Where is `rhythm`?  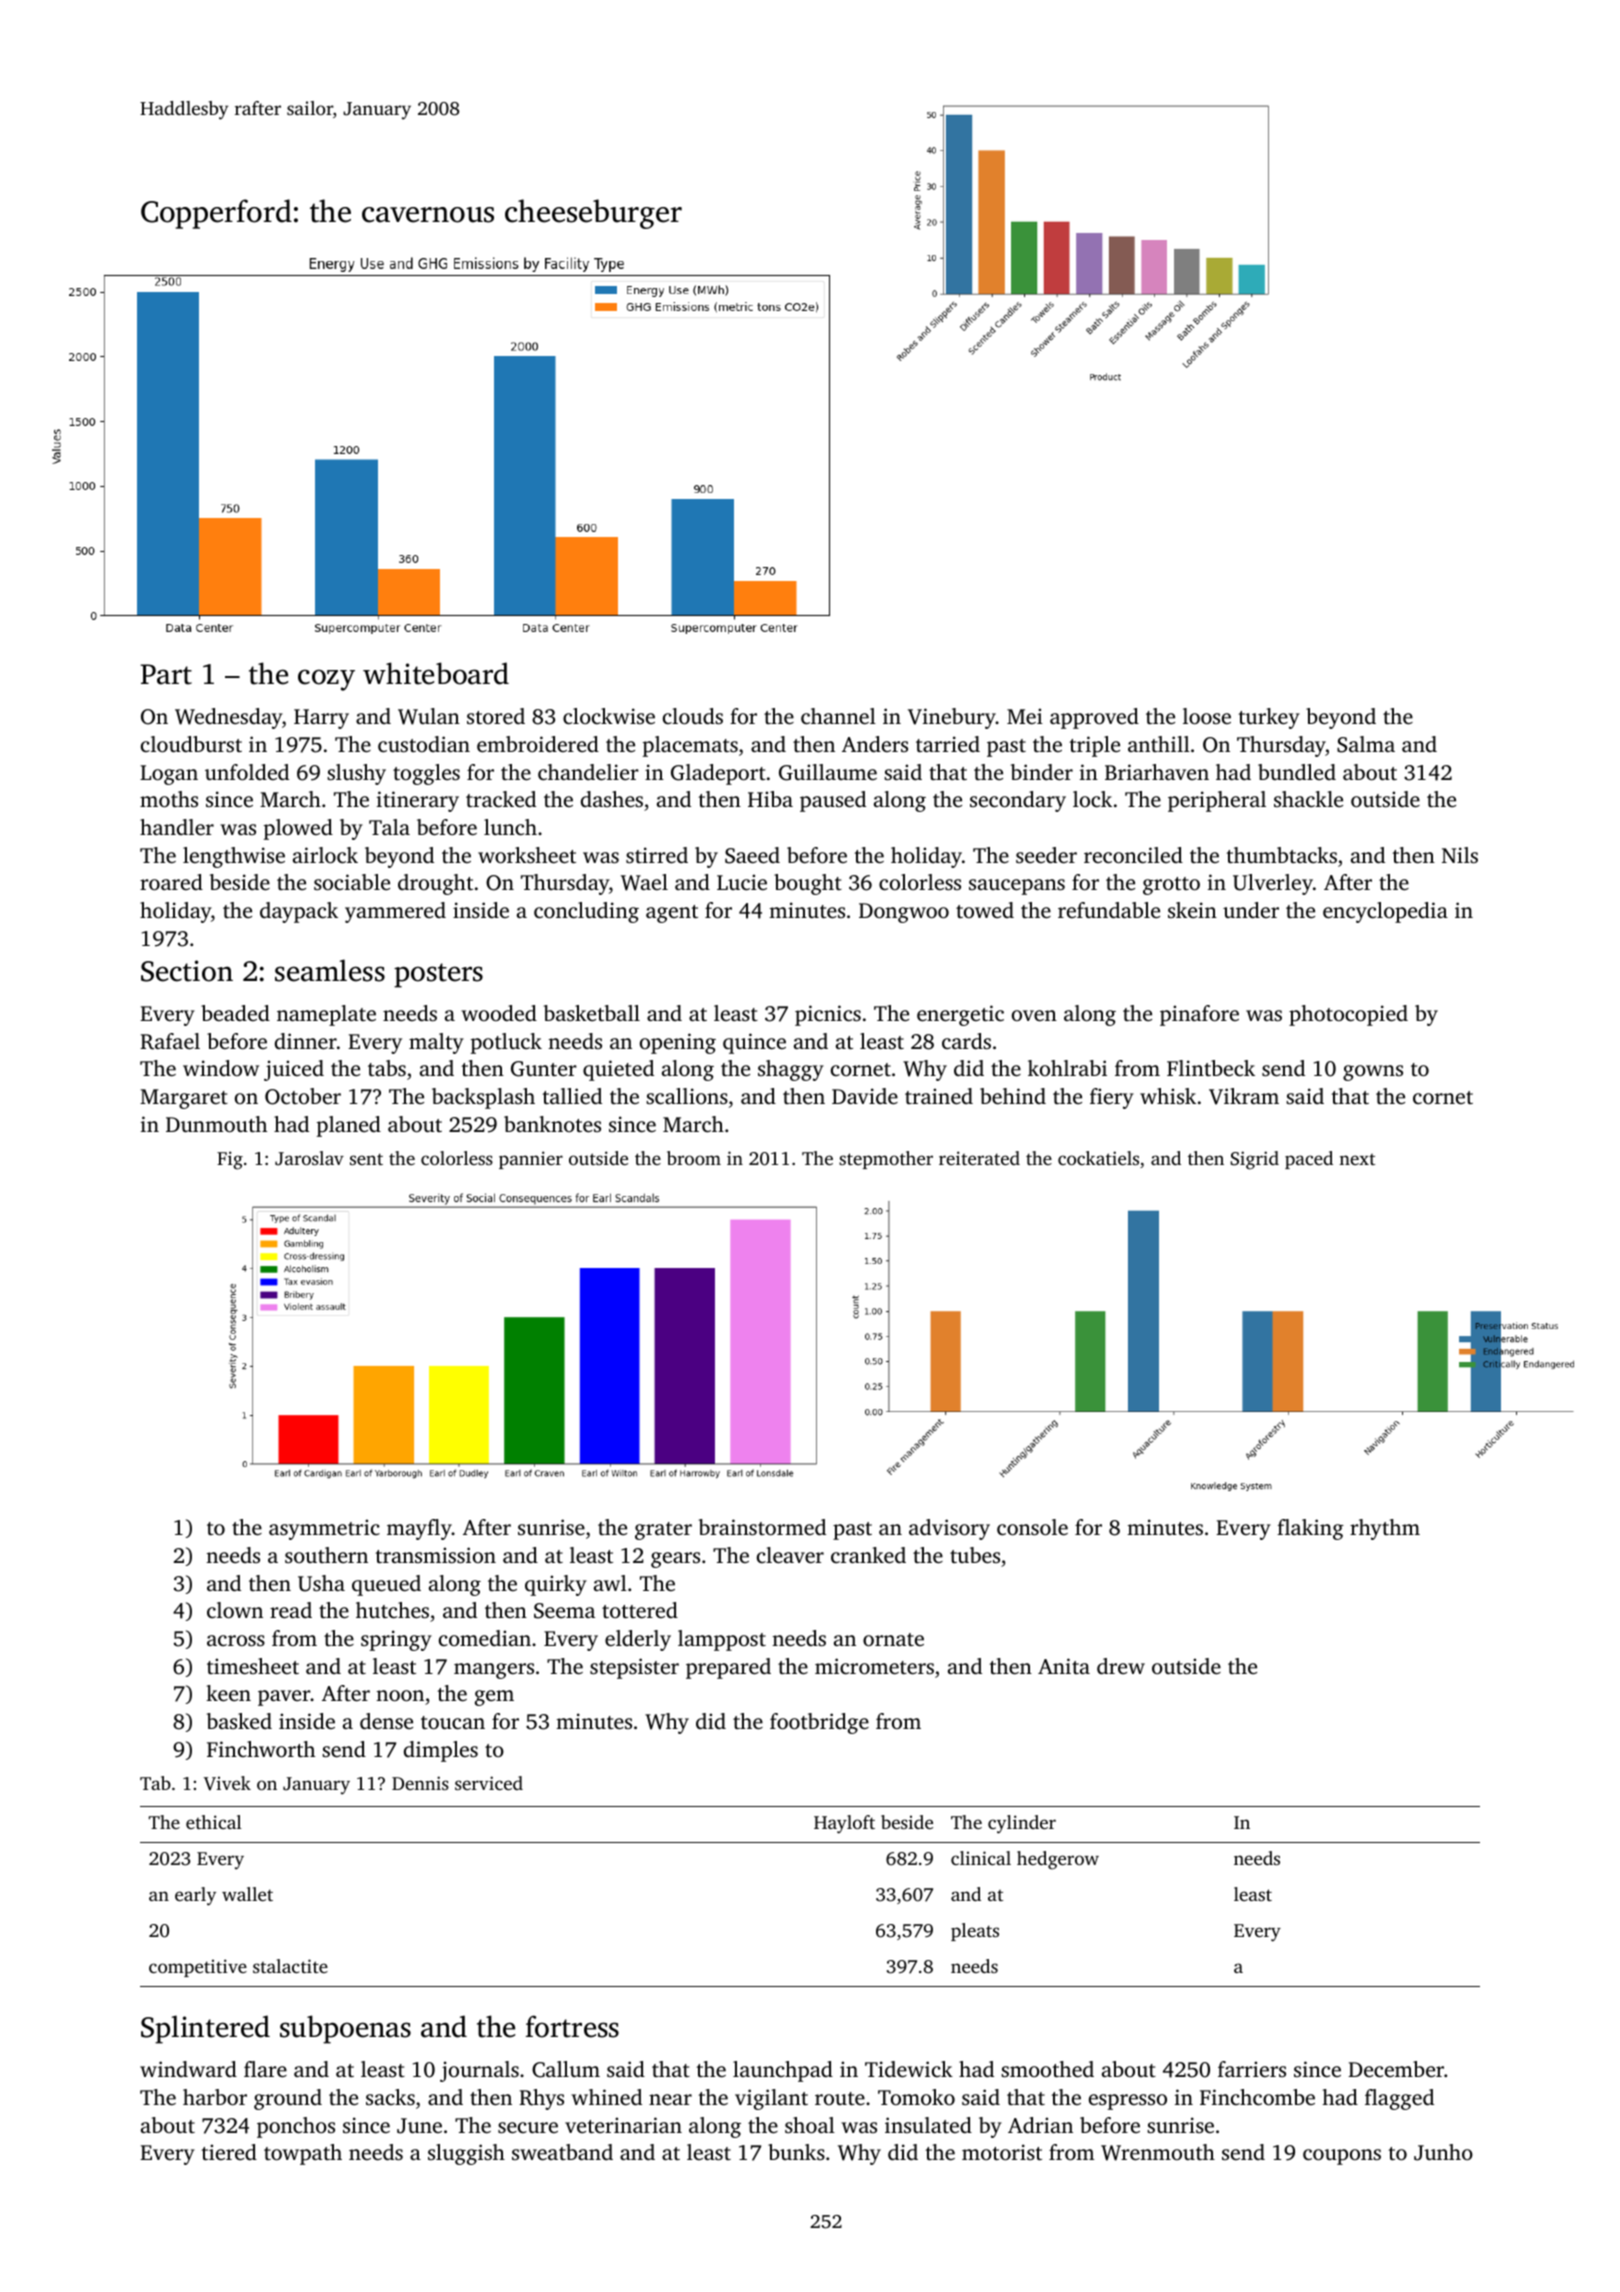
rhythm is located at coordinates (1385, 1529).
